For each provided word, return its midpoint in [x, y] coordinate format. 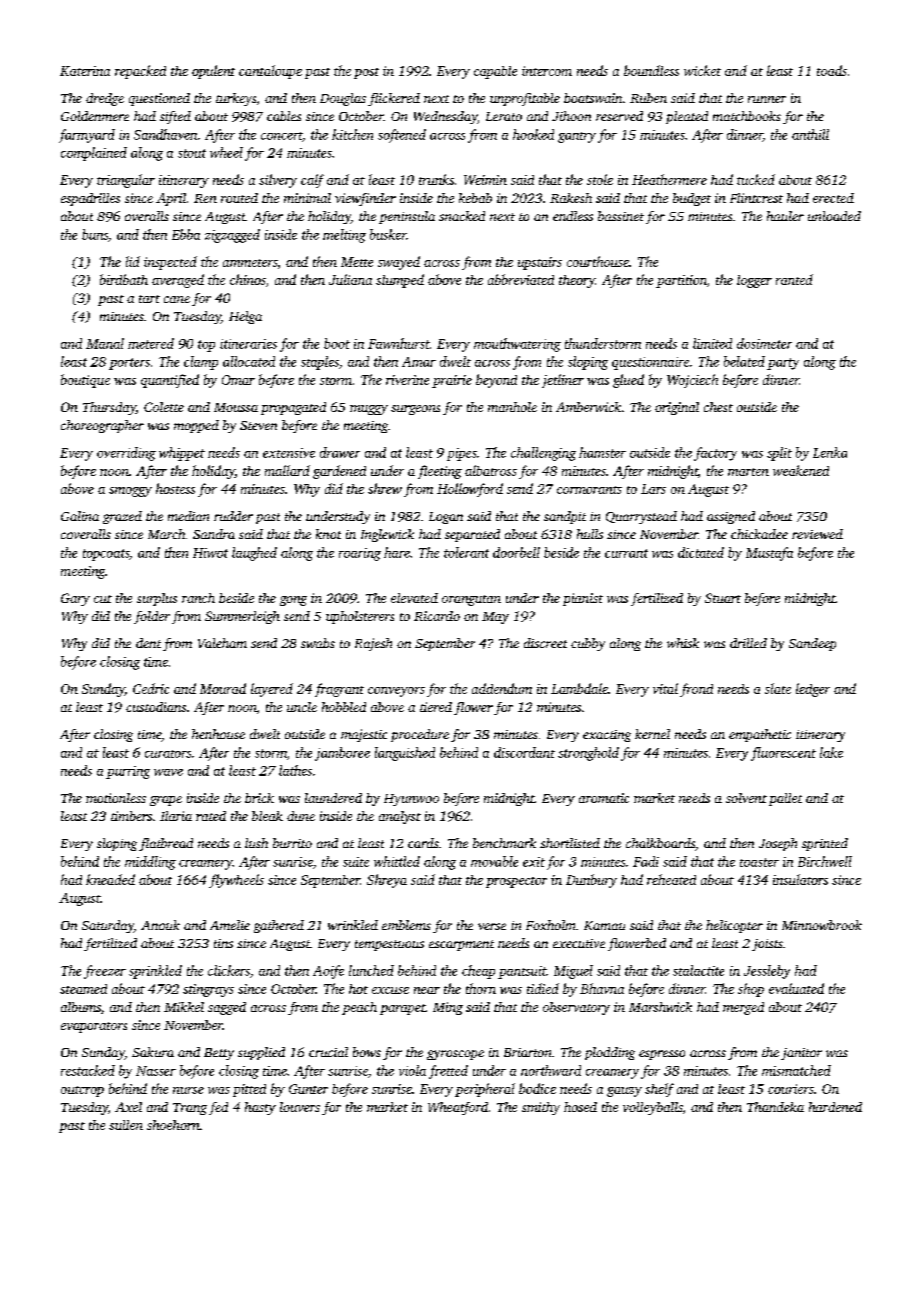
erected [833, 198]
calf [312, 181]
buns [95, 234]
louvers [300, 1107]
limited [712, 343]
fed [218, 1108]
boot [337, 343]
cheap [478, 972]
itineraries [248, 344]
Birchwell [825, 861]
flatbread [166, 844]
